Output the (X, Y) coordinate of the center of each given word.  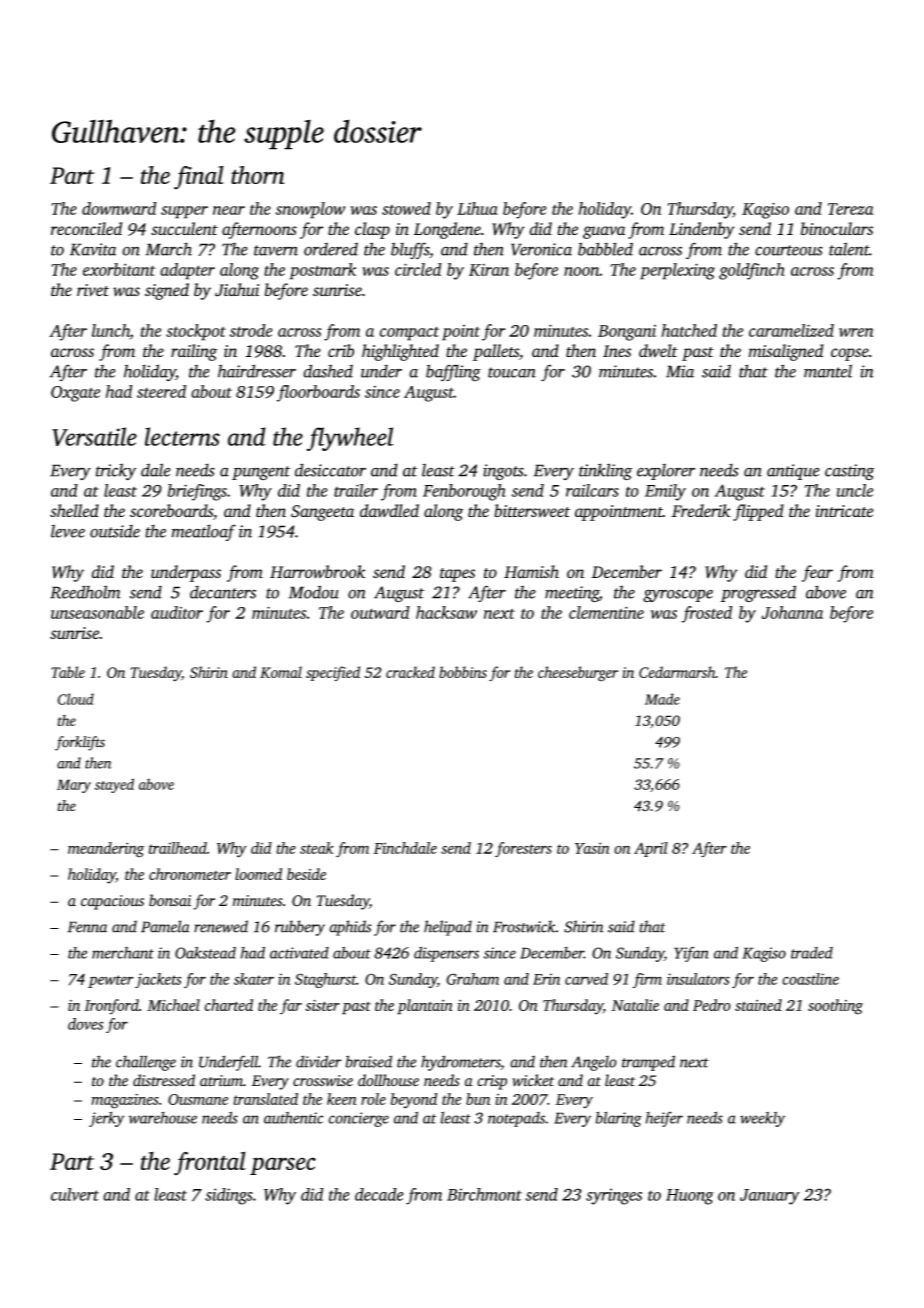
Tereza (850, 209)
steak (317, 848)
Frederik (701, 510)
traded (812, 953)
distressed (164, 1080)
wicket (533, 1080)
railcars (592, 490)
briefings (197, 492)
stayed (114, 785)
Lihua (477, 208)
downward (119, 208)
